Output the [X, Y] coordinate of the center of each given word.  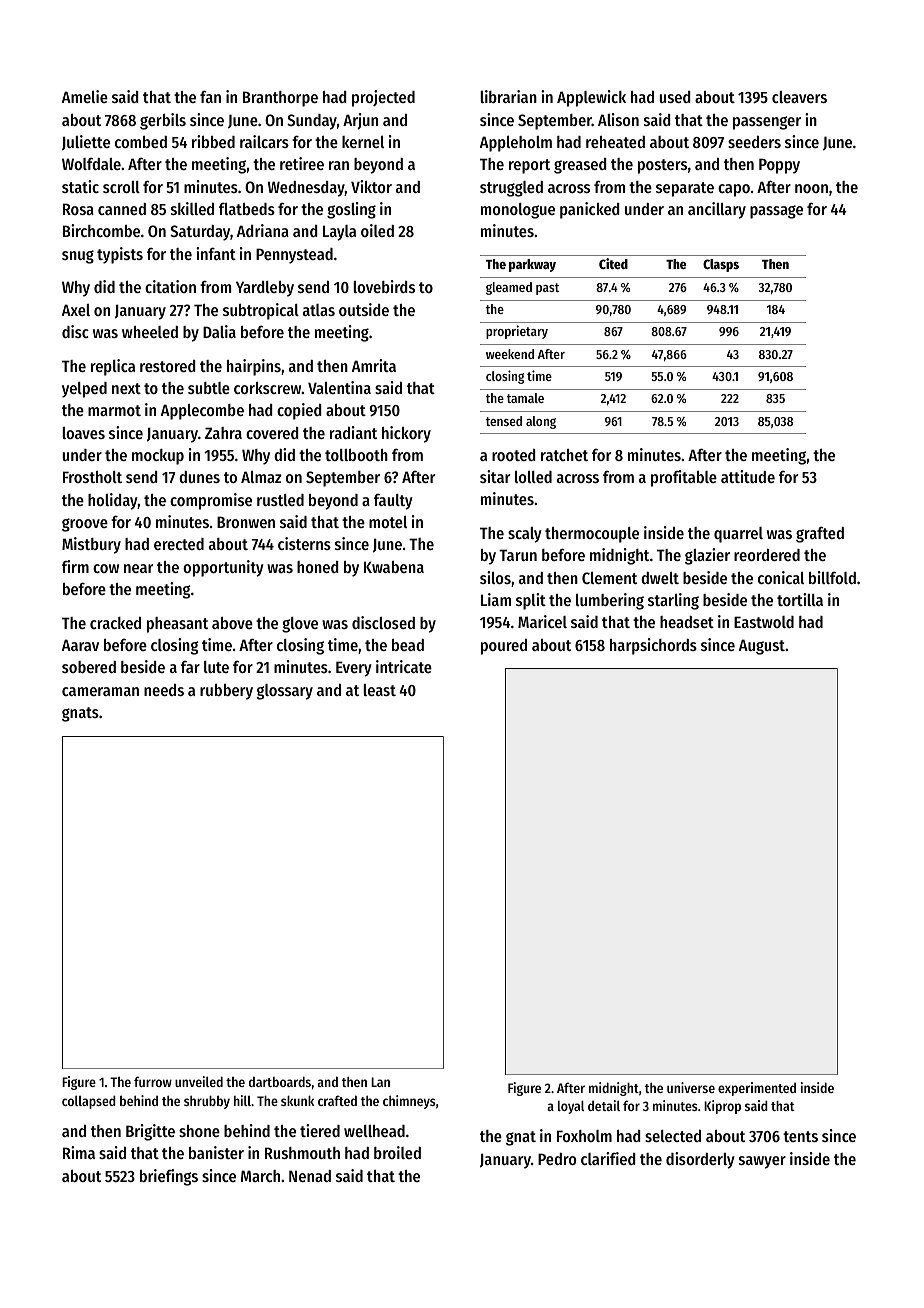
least [379, 690]
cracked [115, 623]
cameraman [100, 691]
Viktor [371, 186]
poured [504, 647]
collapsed [89, 1102]
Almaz [261, 477]
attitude [748, 476]
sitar [495, 476]
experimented [757, 1089]
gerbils [163, 121]
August [762, 647]
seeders [754, 142]
